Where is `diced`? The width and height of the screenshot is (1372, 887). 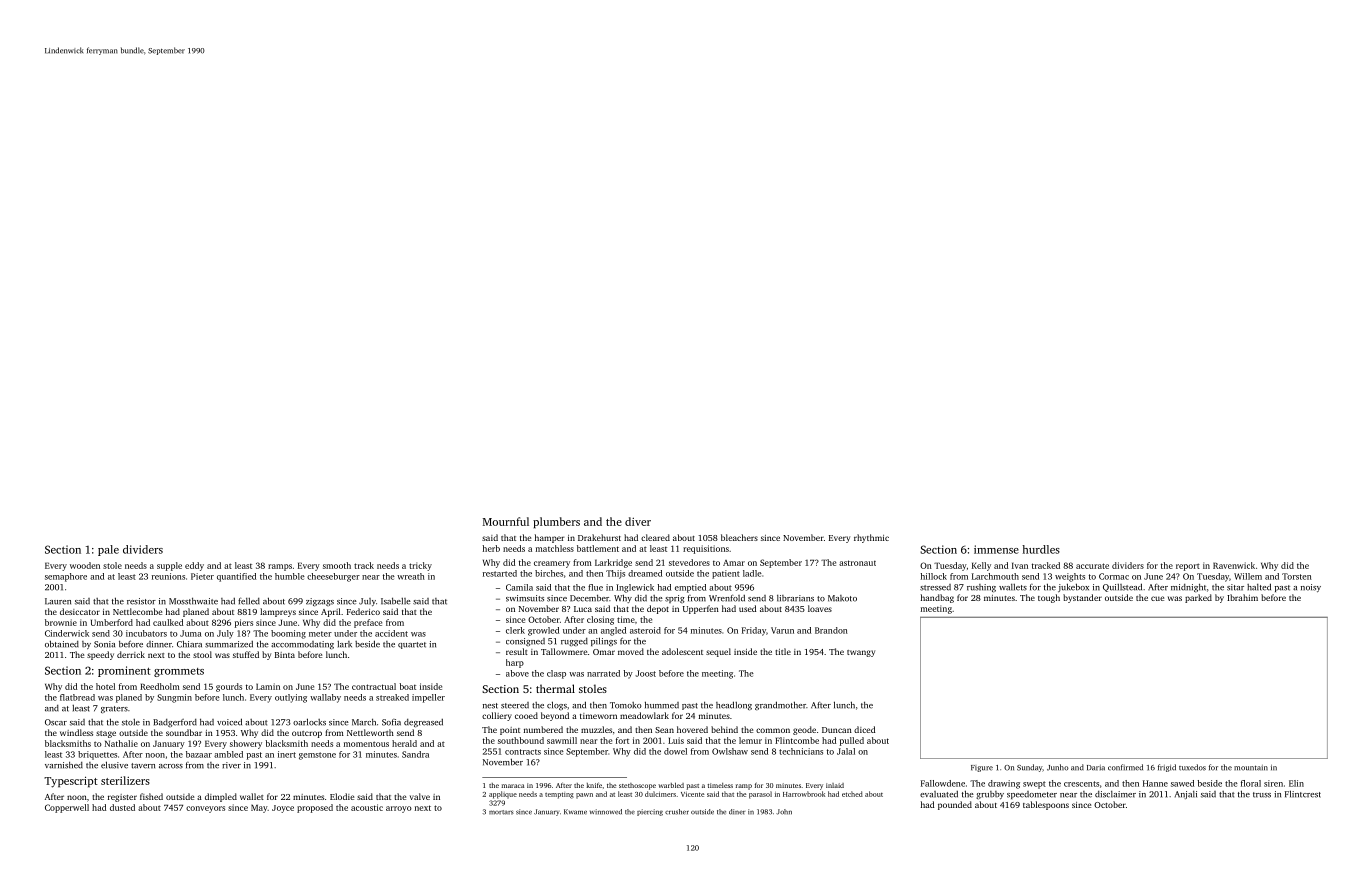 diced is located at coordinates (864, 729).
